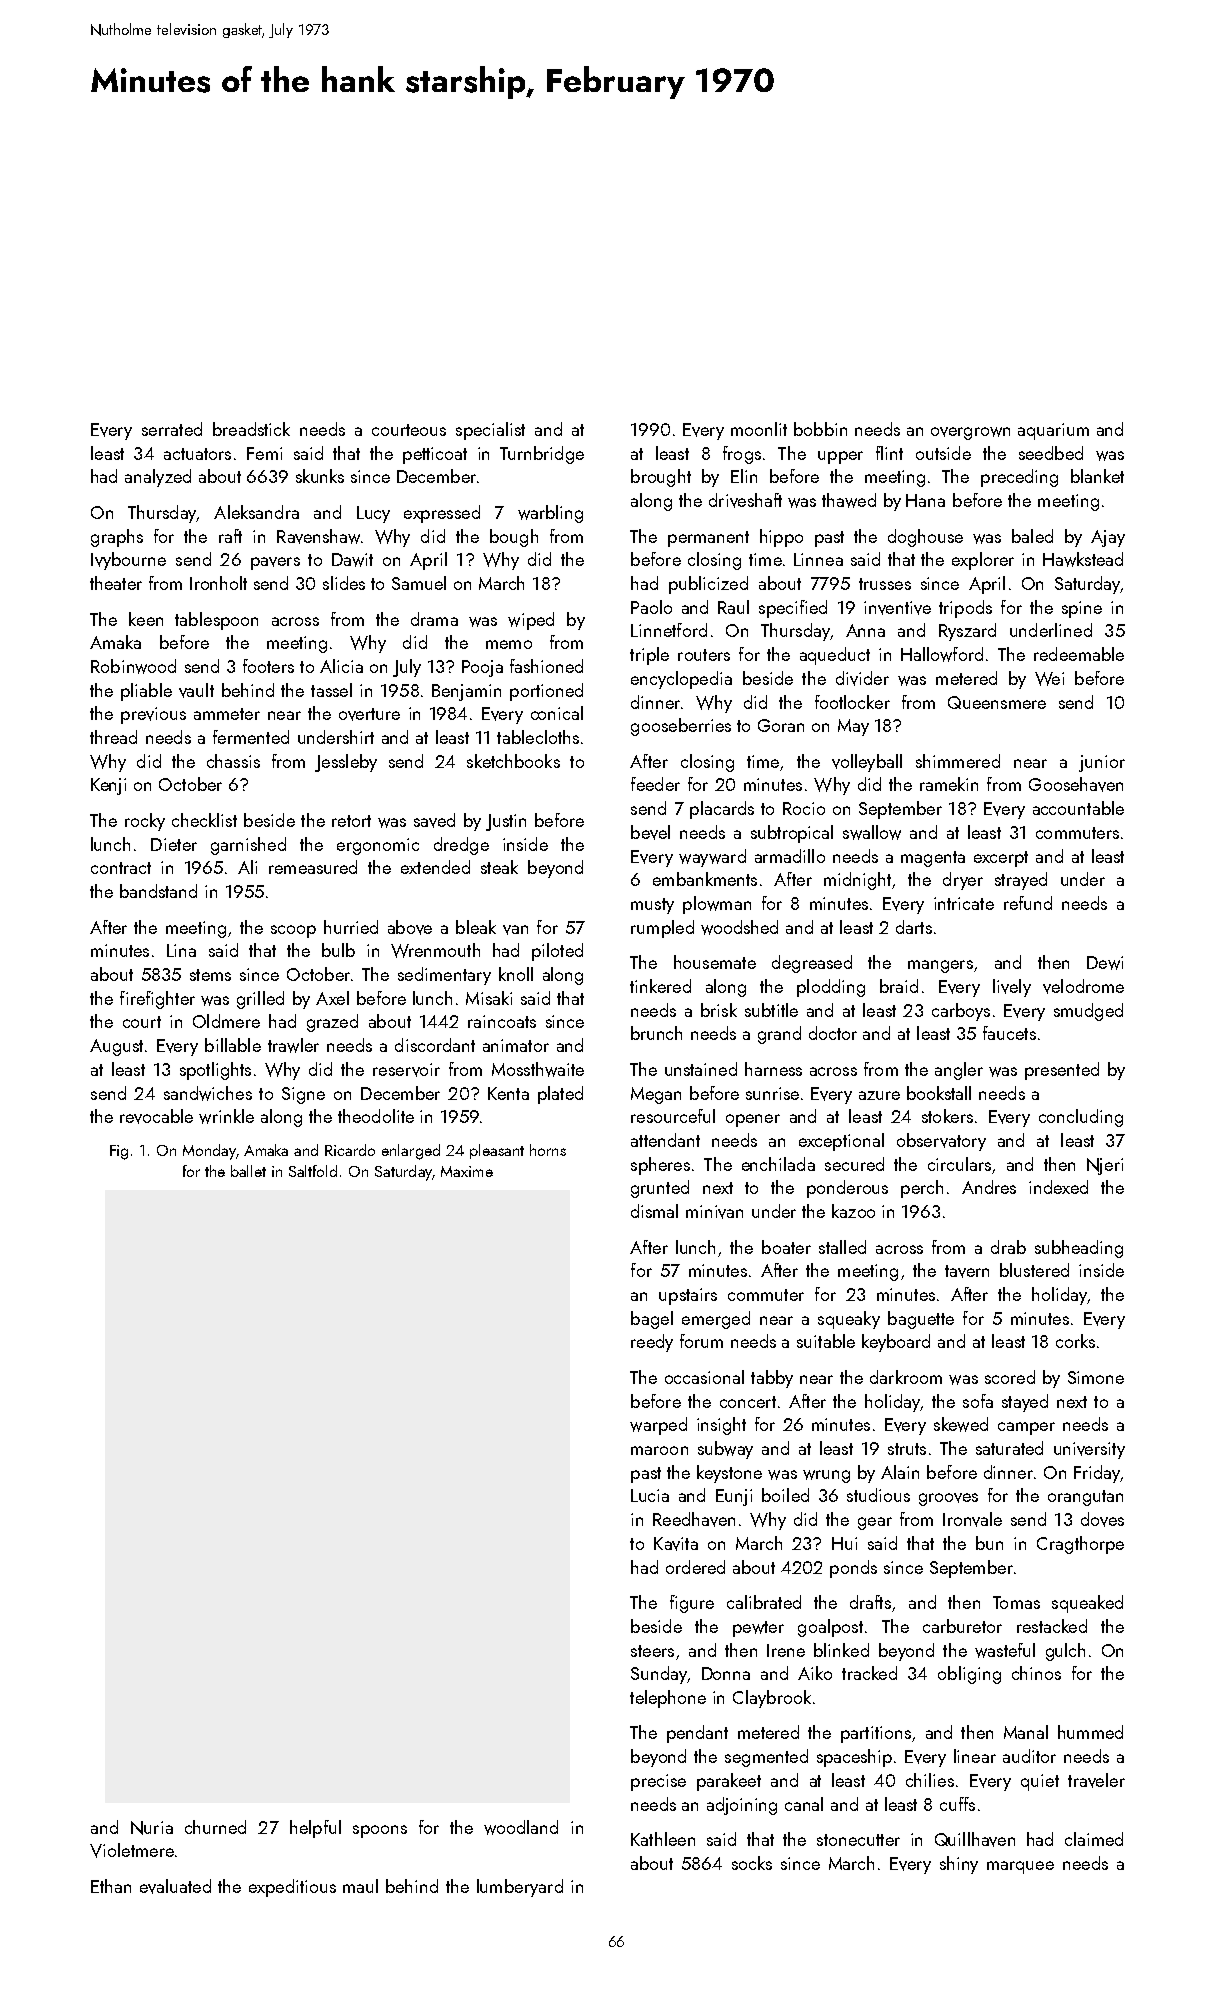 Image resolution: width=1215 pixels, height=2002 pixels. What do you see at coordinates (1088, 1012) in the screenshot?
I see `smudged` at bounding box center [1088, 1012].
